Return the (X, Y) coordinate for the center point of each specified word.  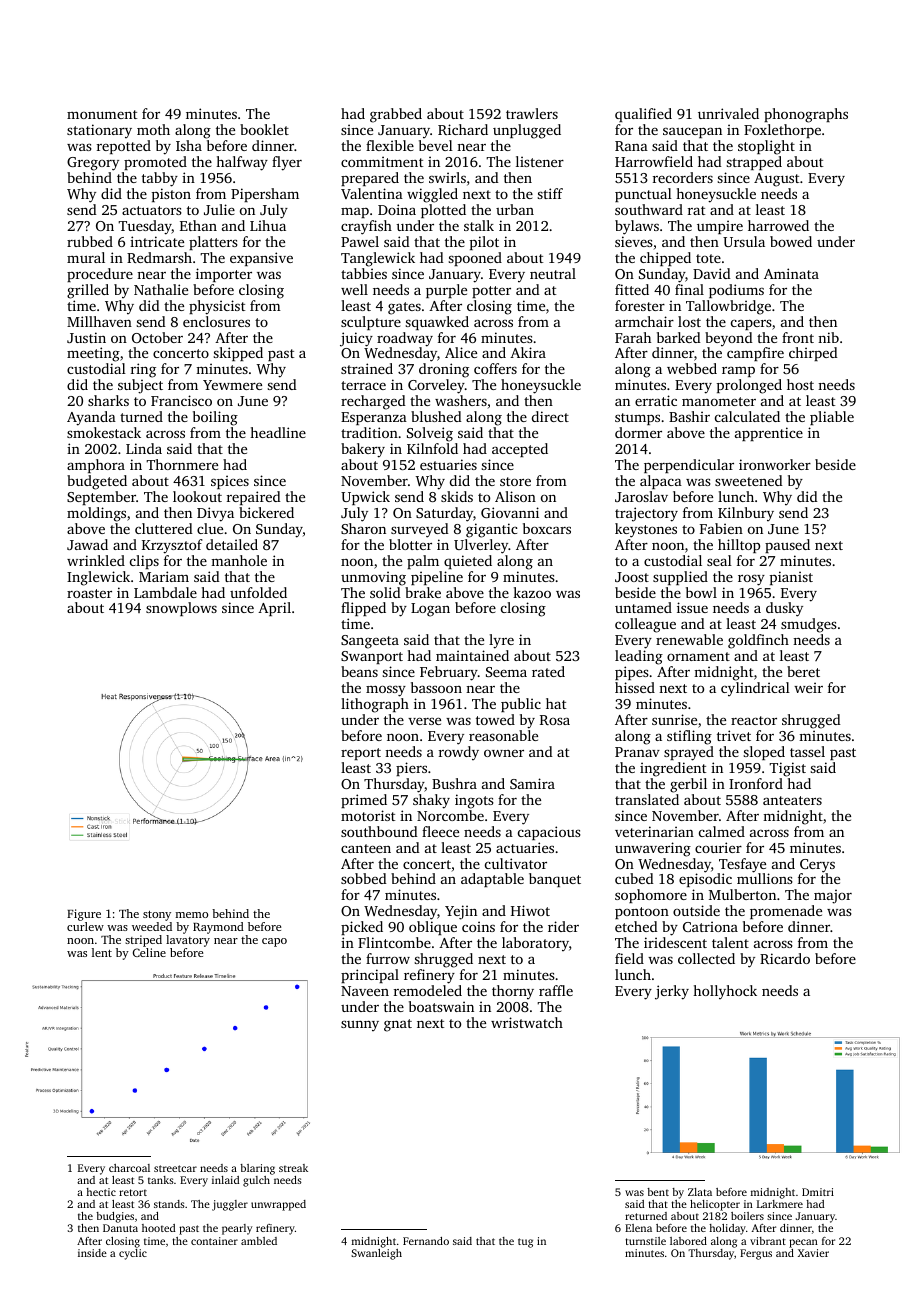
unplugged (527, 131)
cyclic (133, 1254)
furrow (388, 958)
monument (102, 114)
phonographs (806, 115)
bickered (266, 512)
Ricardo (785, 958)
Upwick (365, 498)
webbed (692, 368)
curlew (85, 926)
